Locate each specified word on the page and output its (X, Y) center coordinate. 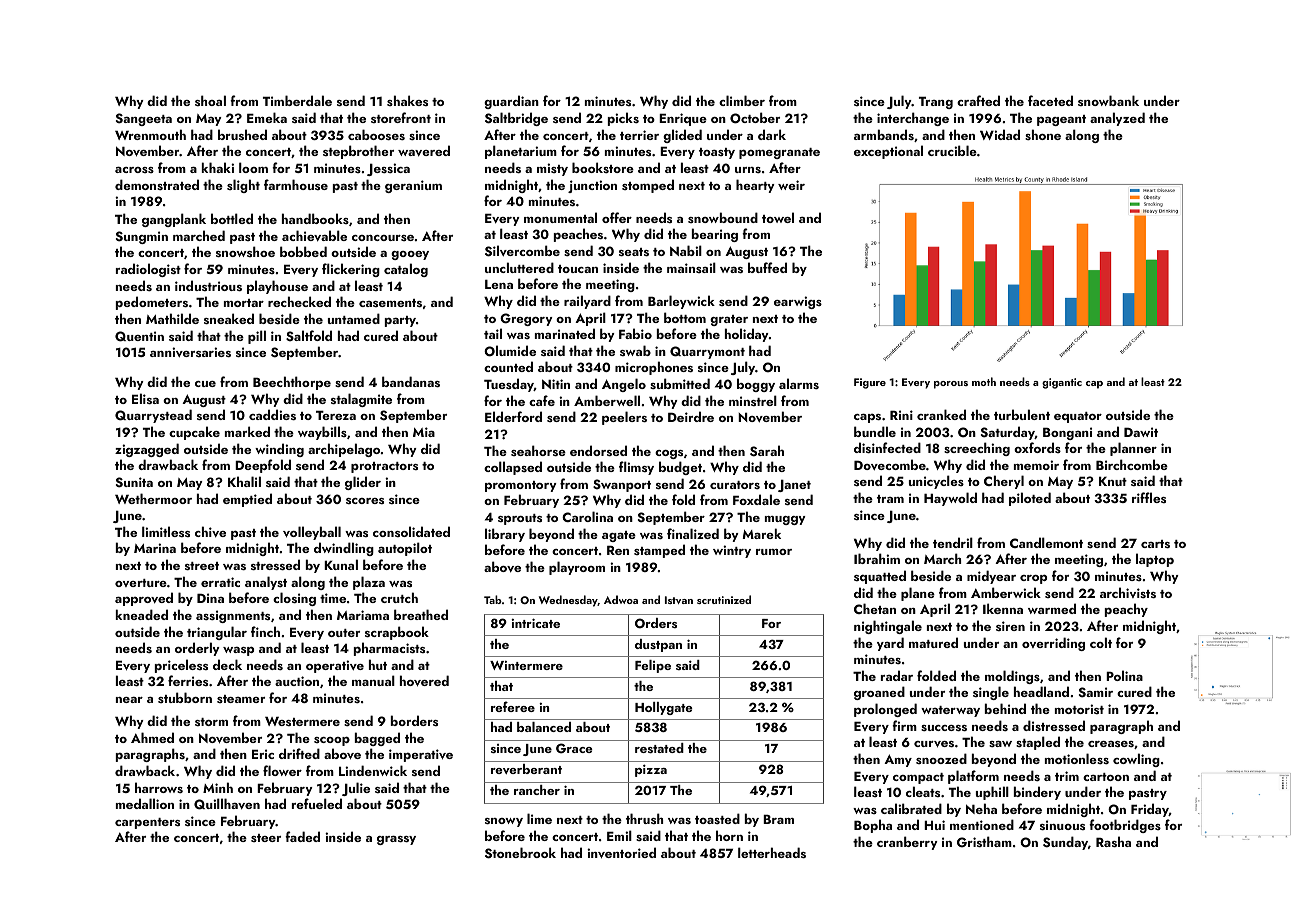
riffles (1149, 497)
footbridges (1125, 826)
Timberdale (297, 100)
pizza (651, 770)
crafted (978, 100)
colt (1101, 642)
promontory (520, 486)
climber (742, 100)
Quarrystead (153, 416)
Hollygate (664, 708)
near (129, 700)
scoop (332, 741)
